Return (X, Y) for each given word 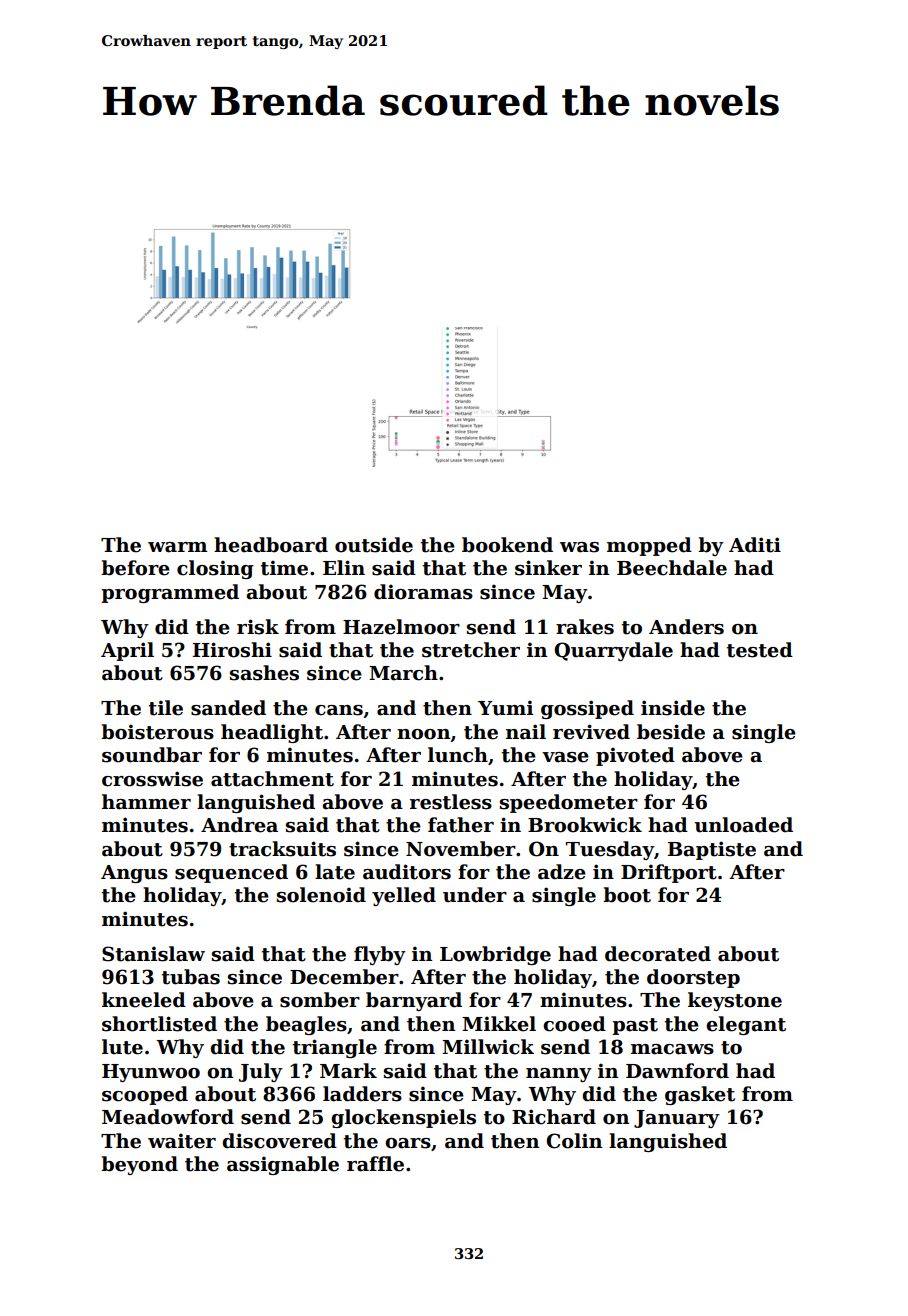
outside (374, 545)
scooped (145, 1095)
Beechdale (672, 568)
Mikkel (499, 1024)
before (135, 568)
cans (339, 710)
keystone (735, 1001)
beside (671, 732)
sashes (264, 673)
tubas (190, 977)
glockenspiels (403, 1118)
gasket (700, 1095)
